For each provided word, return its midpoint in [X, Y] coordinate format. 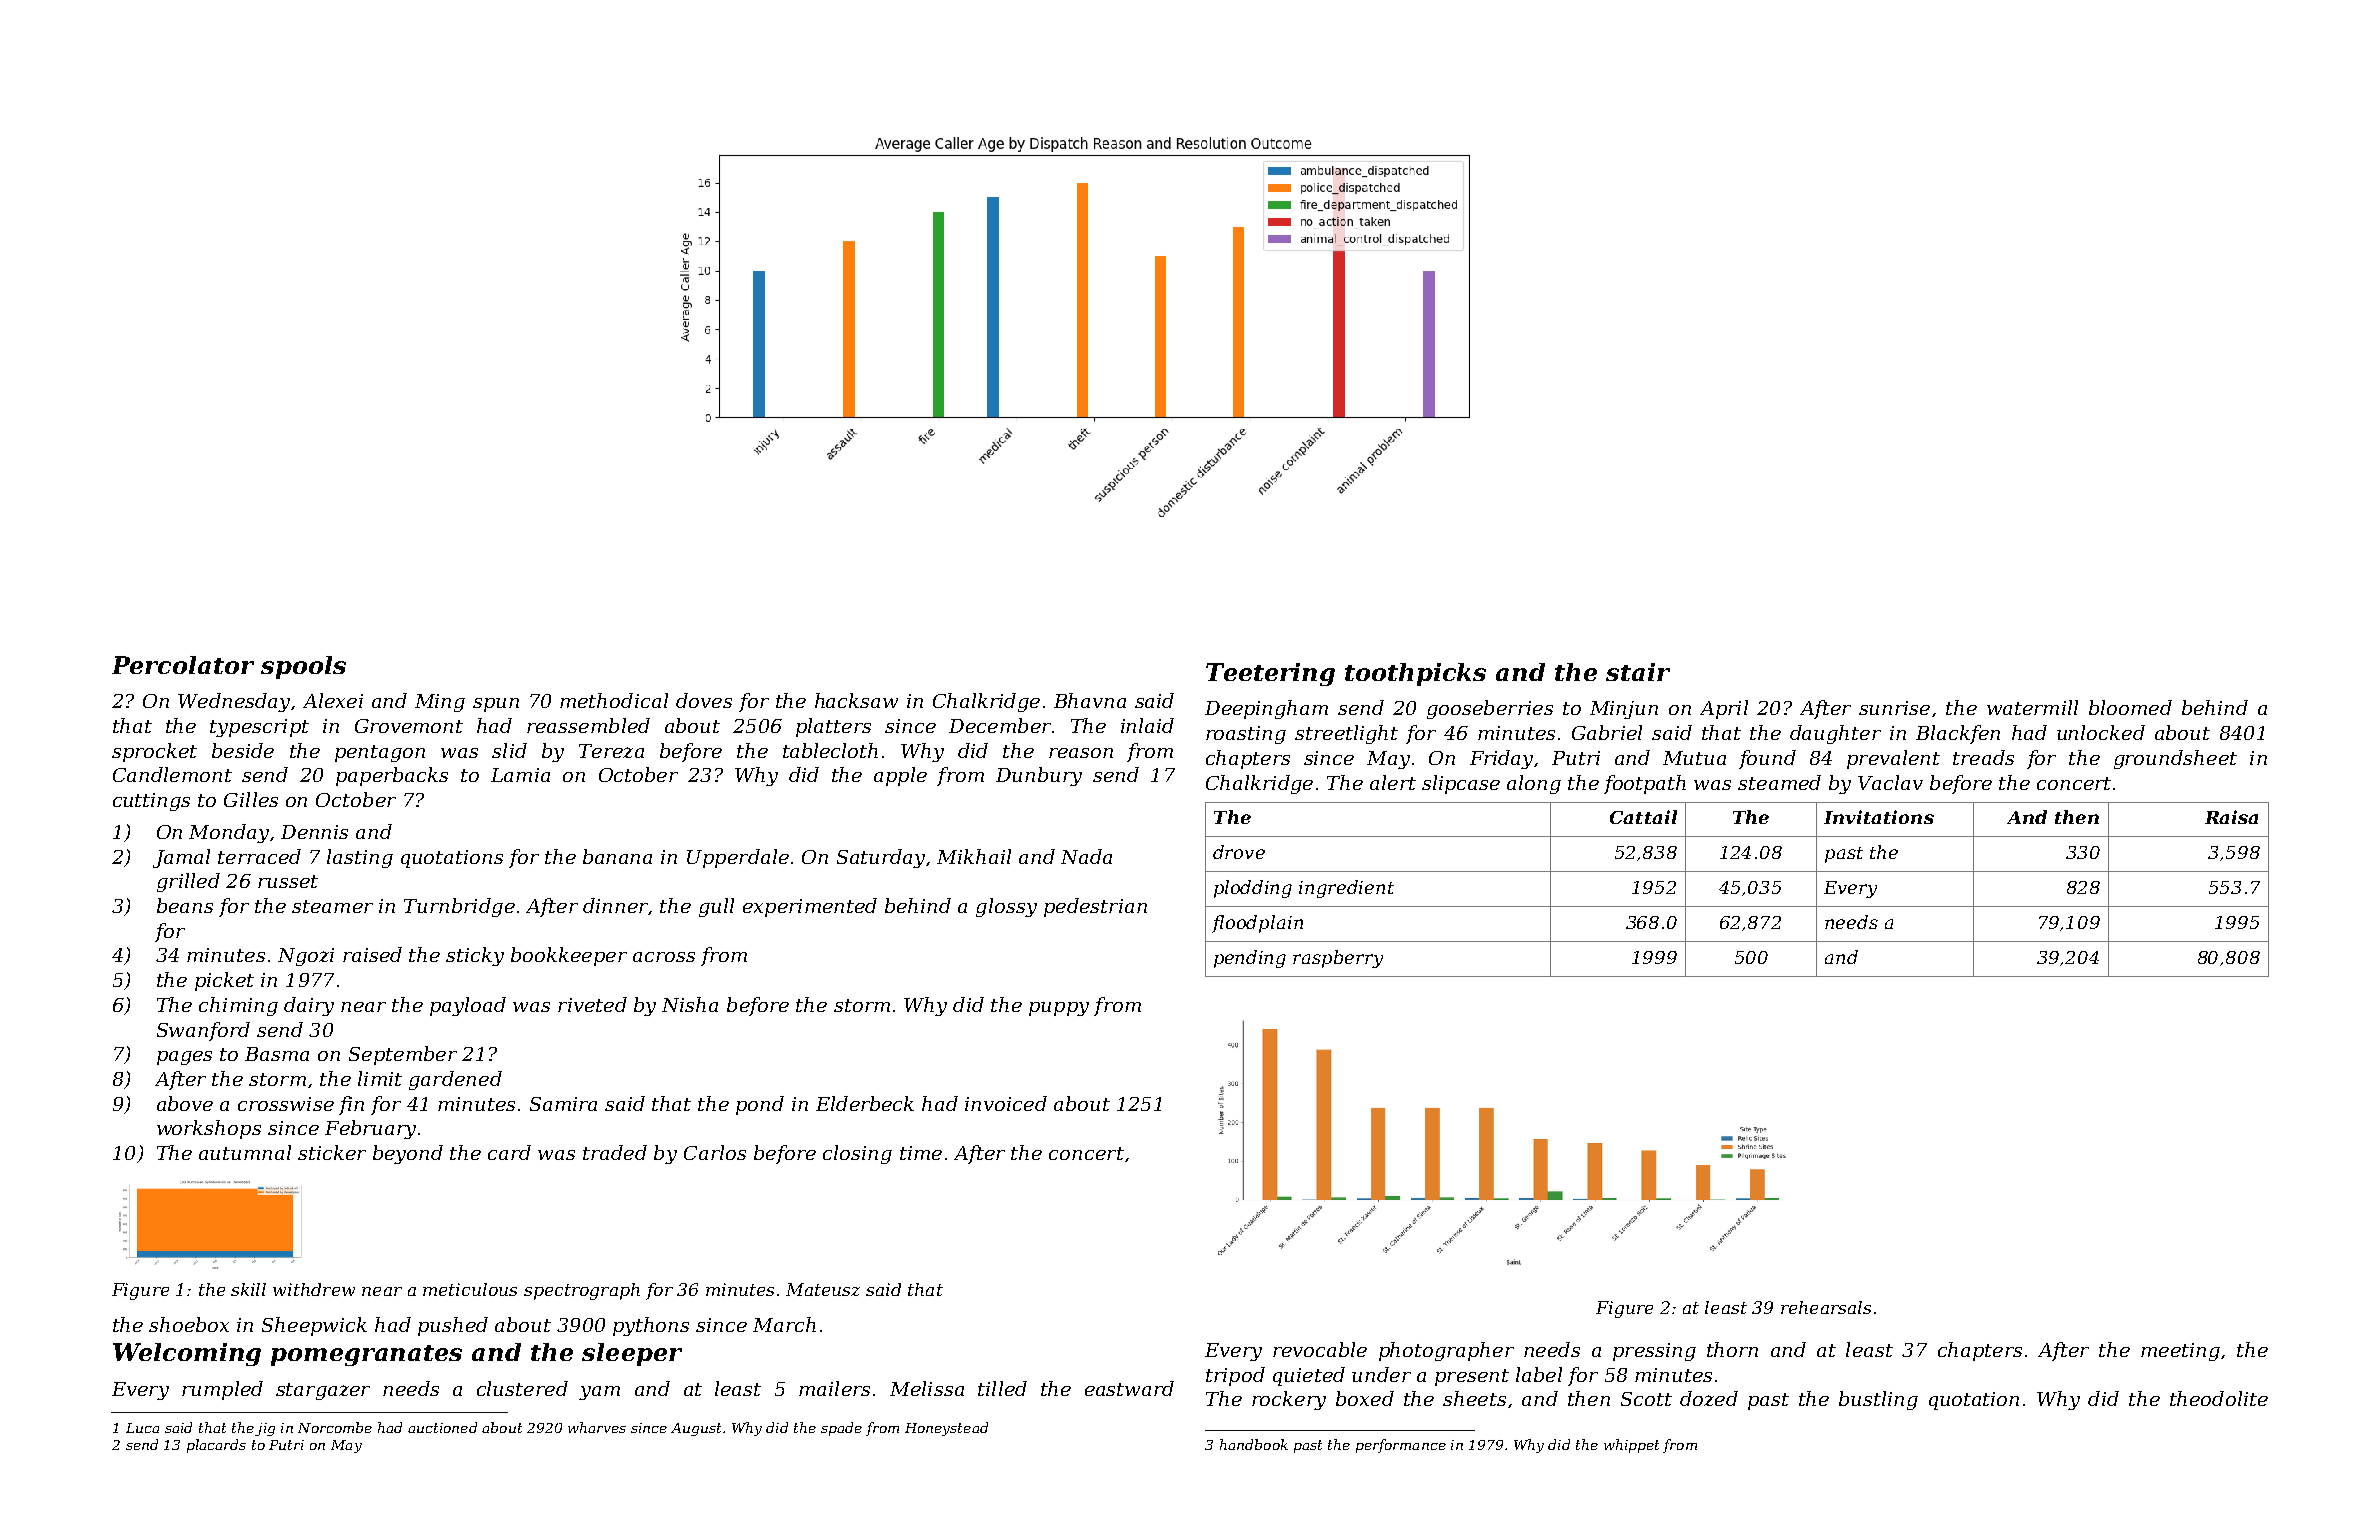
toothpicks [1415, 674]
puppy [1059, 1009]
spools [303, 667]
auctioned [442, 1427]
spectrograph [582, 1291]
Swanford [203, 1031]
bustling [1878, 1400]
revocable [1320, 1349]
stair [1638, 672]
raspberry [1338, 959]
